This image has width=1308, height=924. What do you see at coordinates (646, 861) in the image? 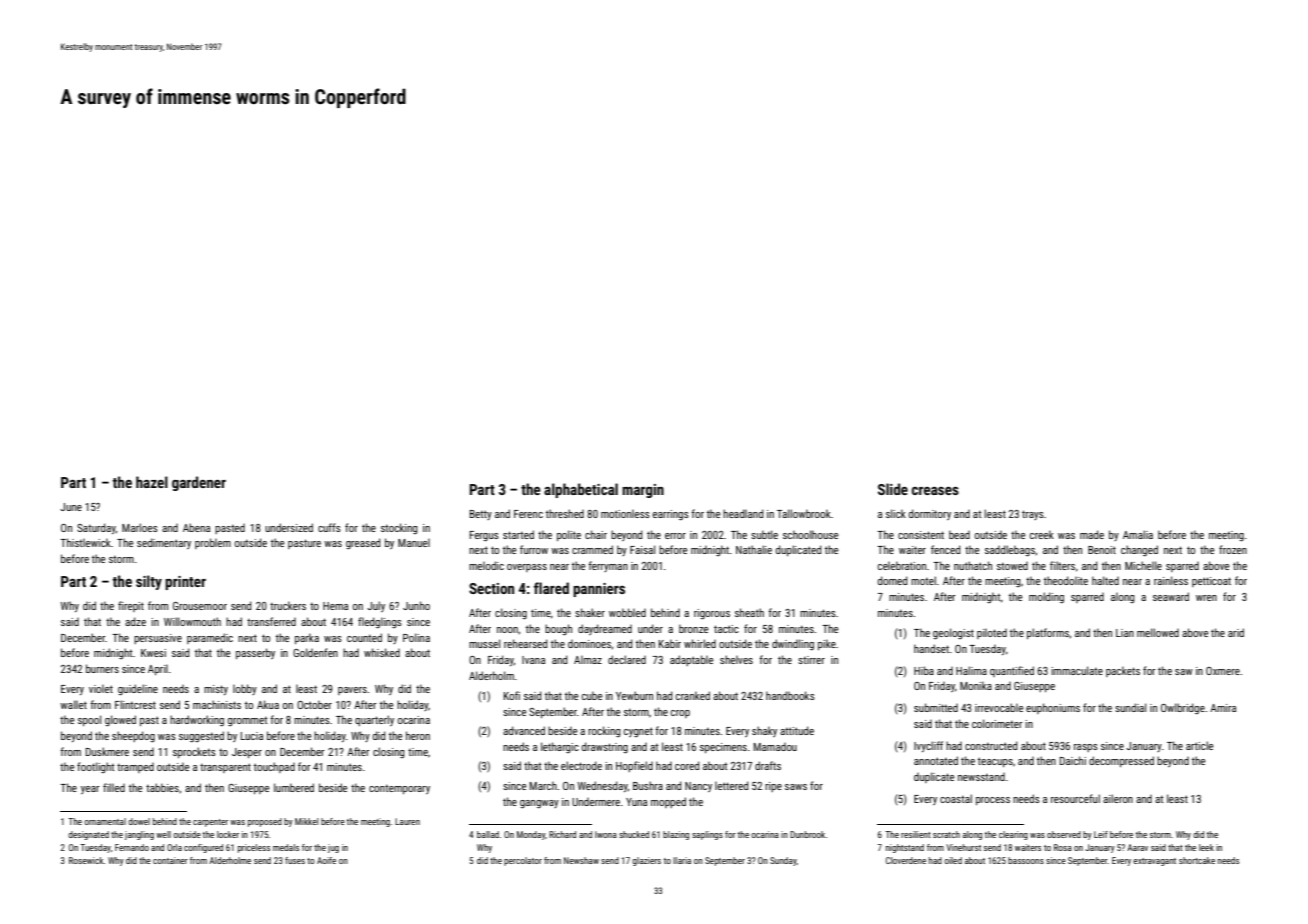
I see `glaziers` at bounding box center [646, 861].
